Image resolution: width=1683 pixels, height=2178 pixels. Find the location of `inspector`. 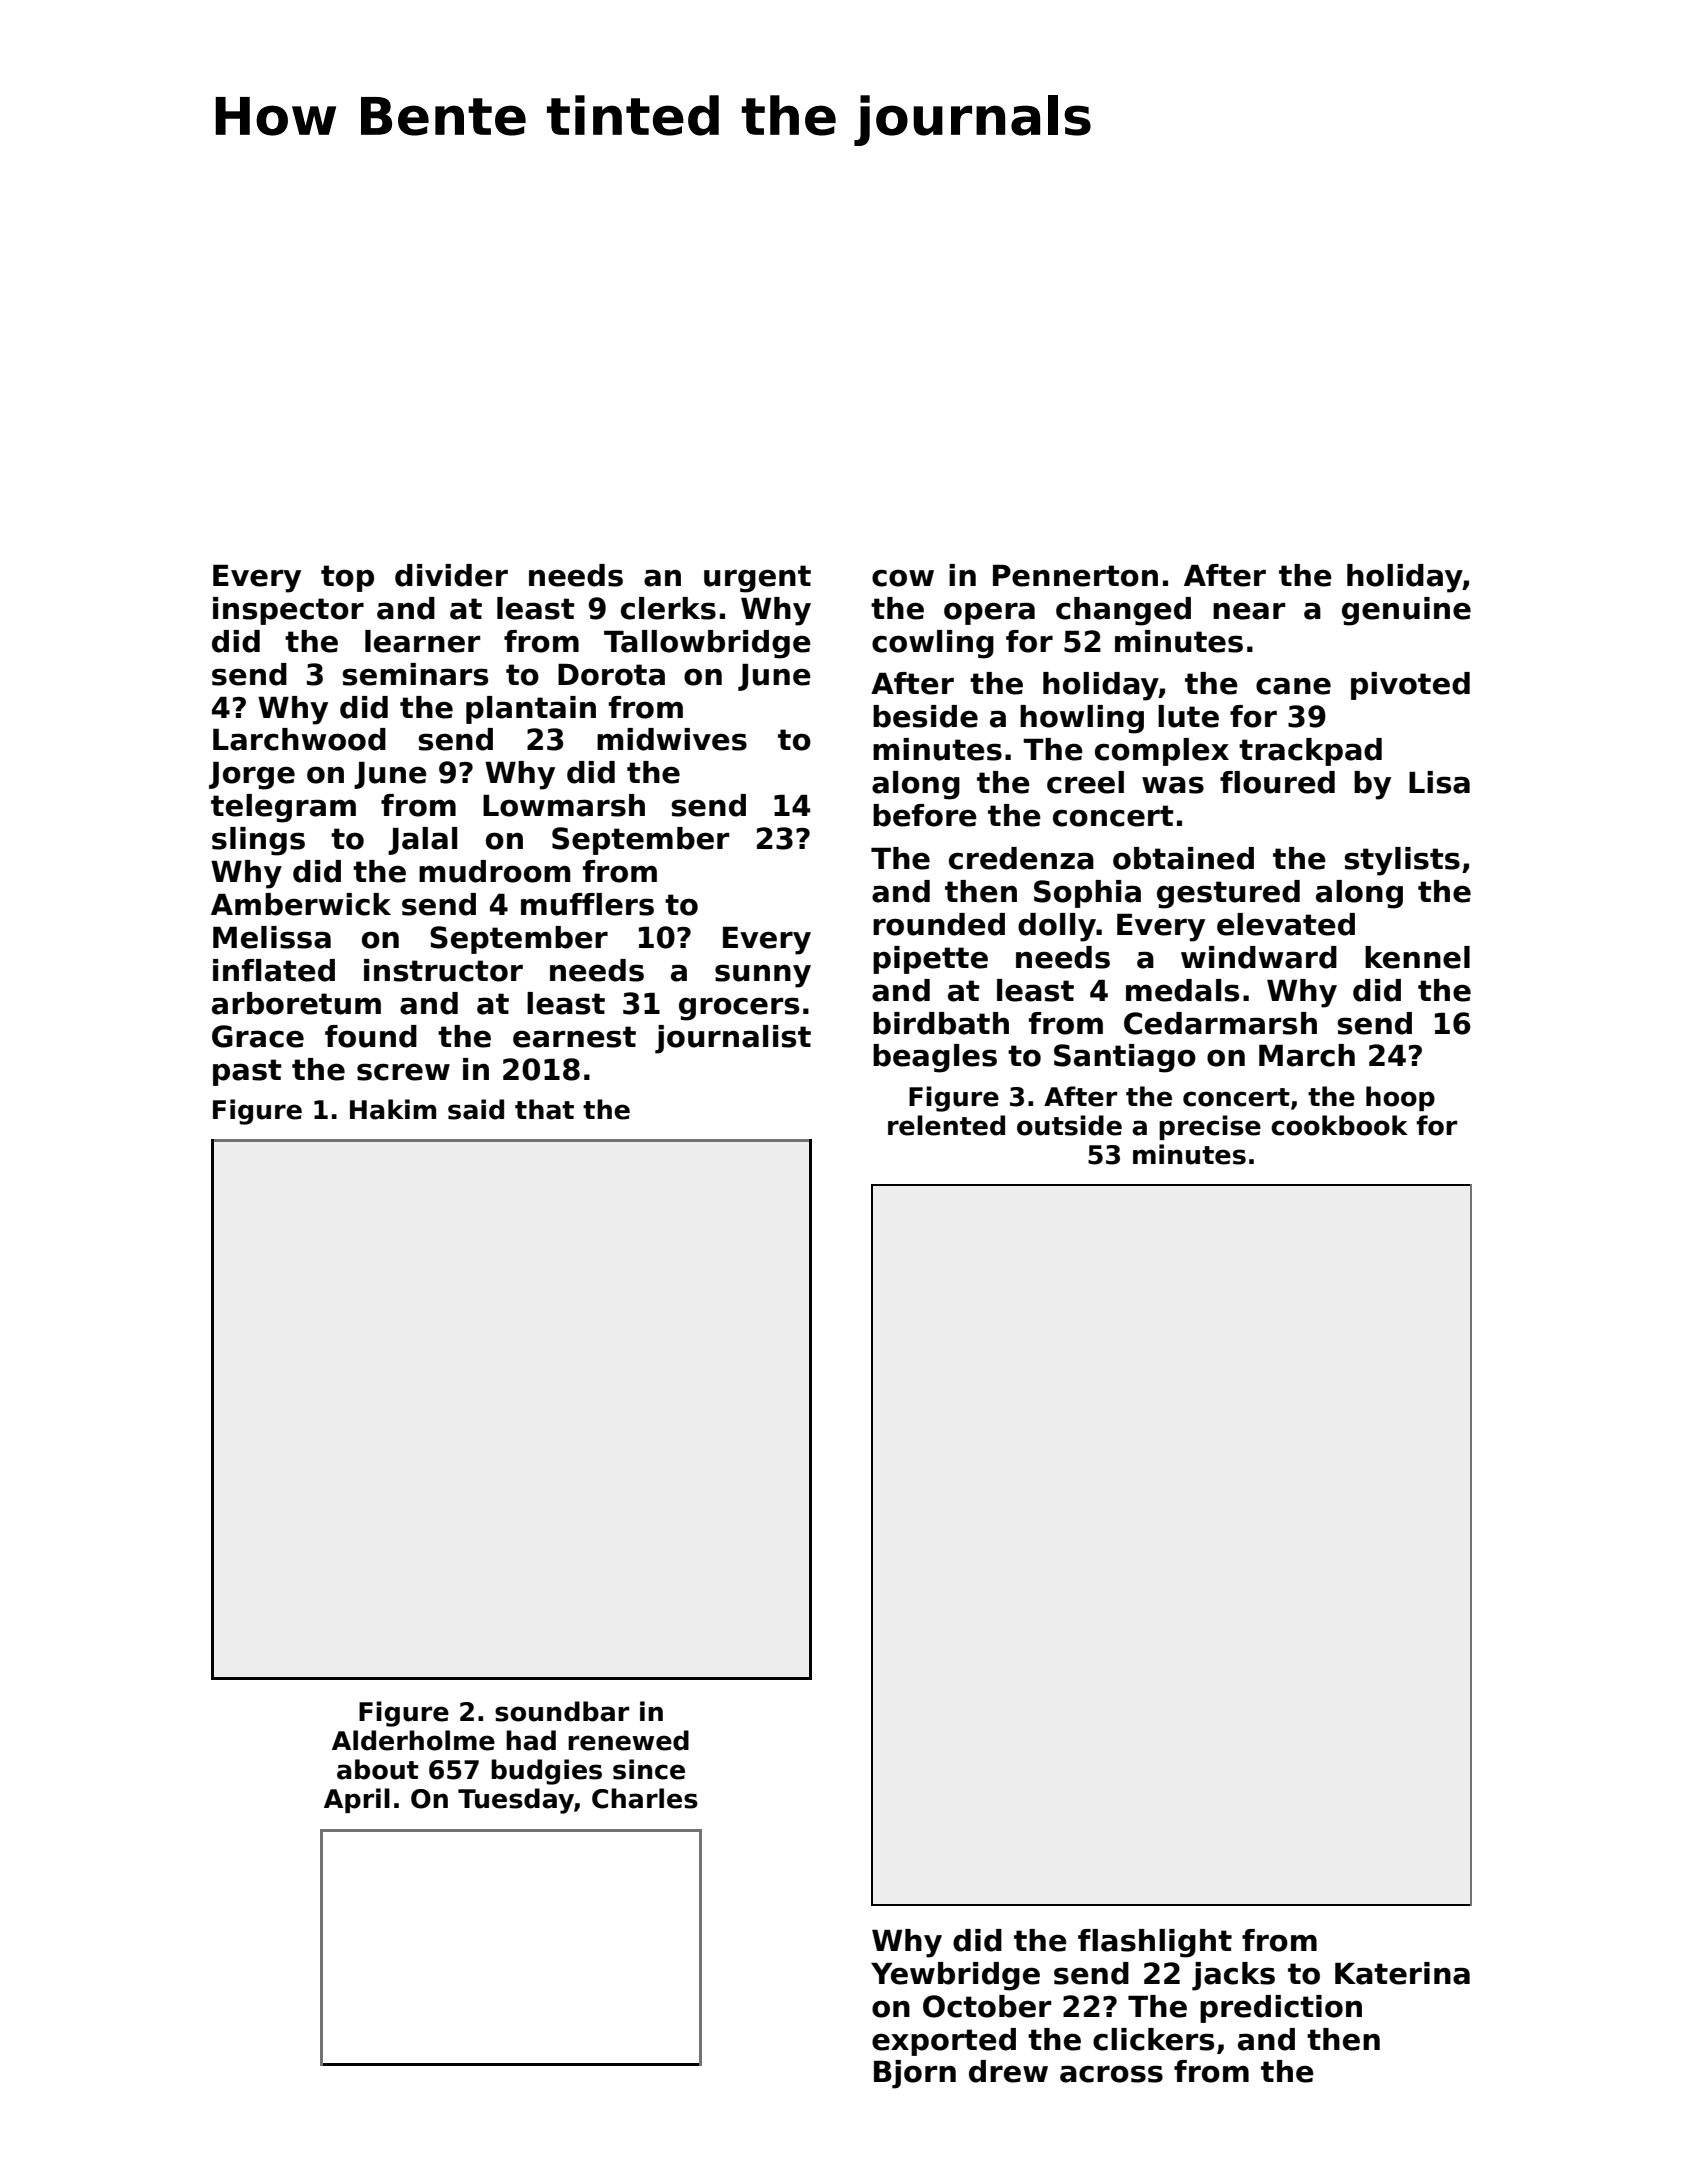

inspector is located at coordinates (288, 611).
